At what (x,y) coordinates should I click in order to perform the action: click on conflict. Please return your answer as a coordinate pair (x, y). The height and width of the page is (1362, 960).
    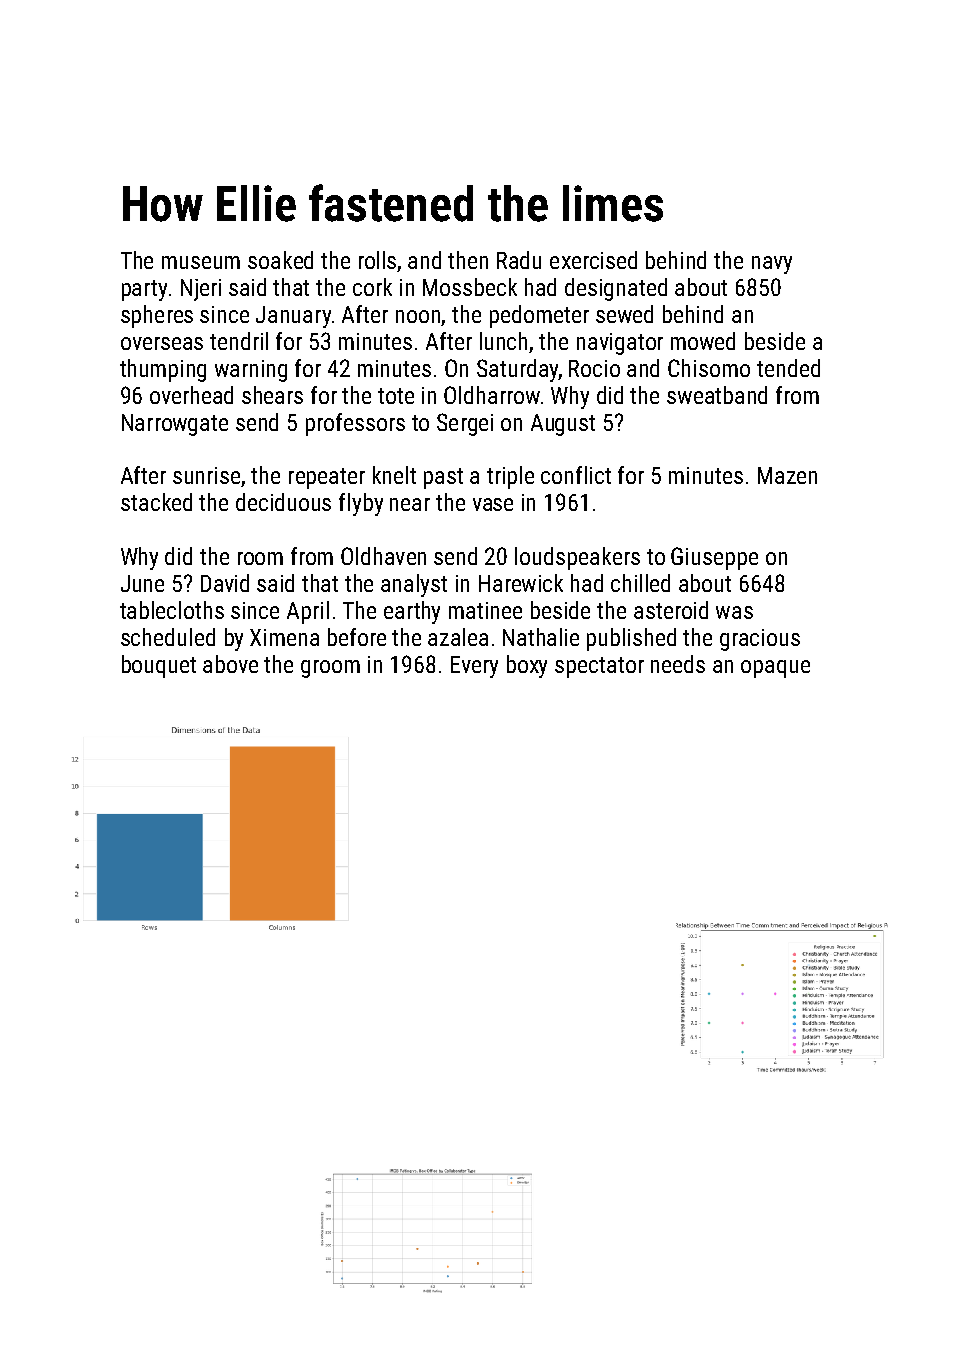
    Looking at the image, I should click on (576, 475).
